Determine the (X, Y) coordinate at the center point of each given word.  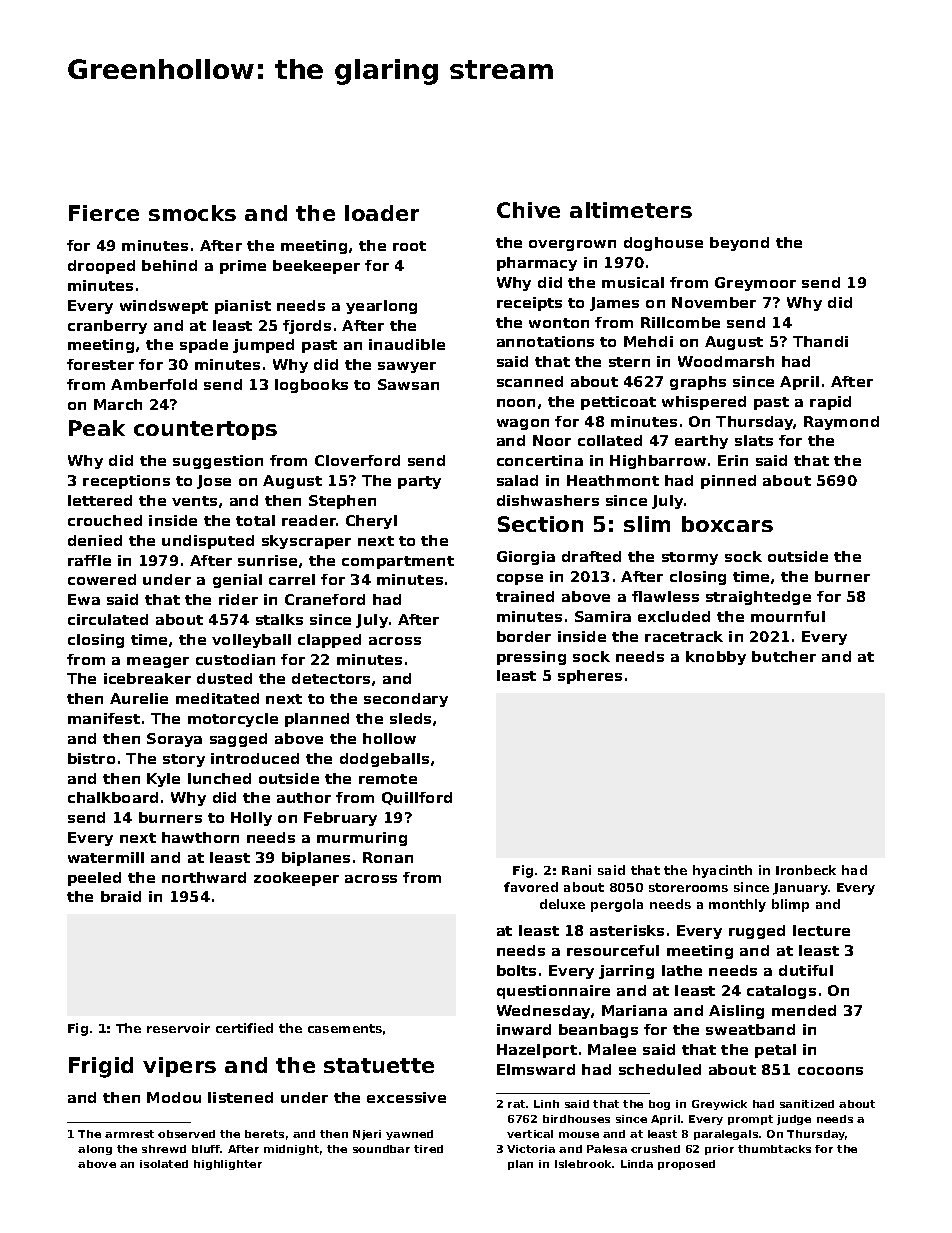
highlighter (228, 1165)
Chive (528, 210)
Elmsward (536, 1069)
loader (382, 213)
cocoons (830, 1071)
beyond (739, 244)
